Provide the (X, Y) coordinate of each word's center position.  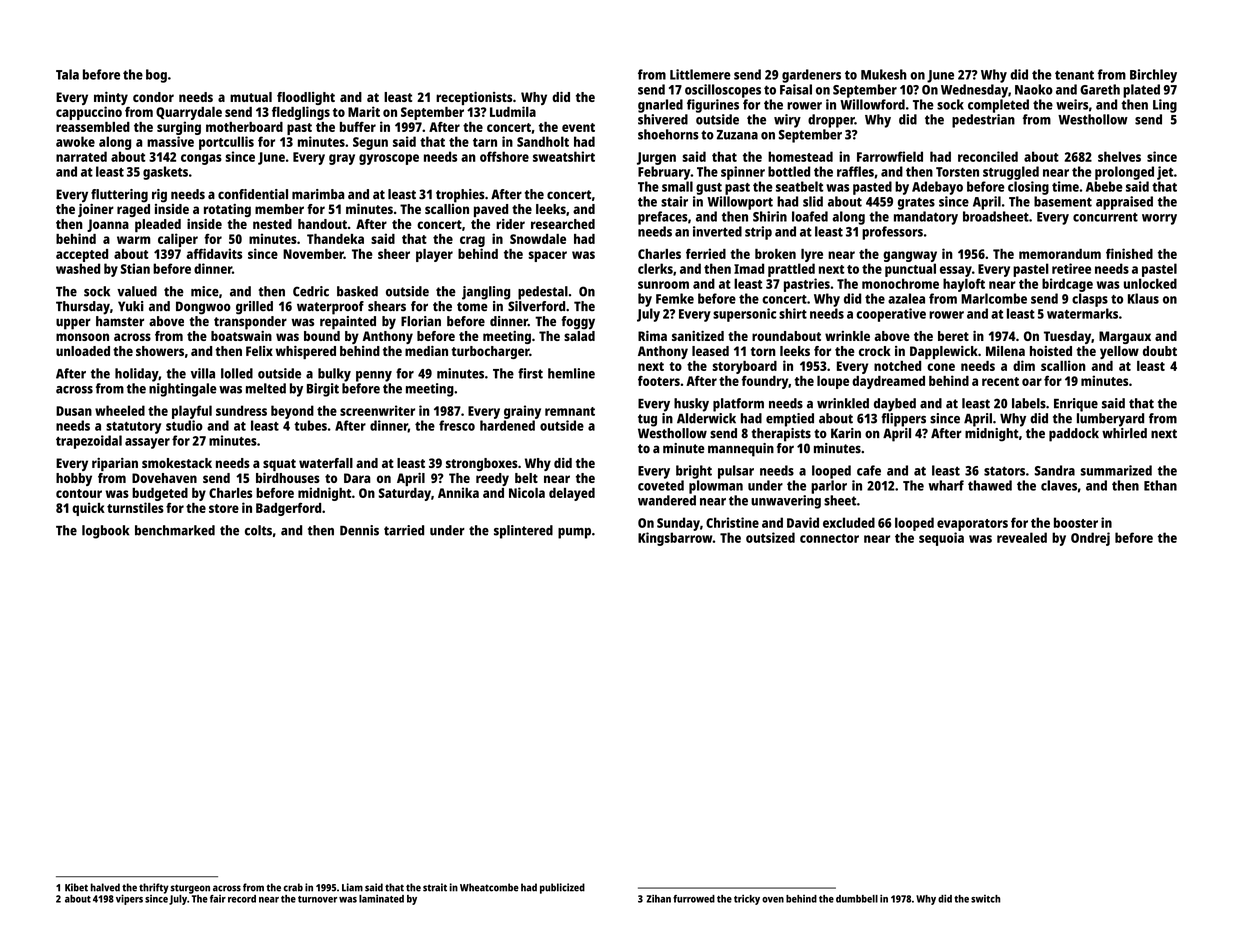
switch (985, 899)
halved (105, 887)
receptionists (474, 98)
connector (829, 538)
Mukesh (884, 74)
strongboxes (482, 464)
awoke (75, 141)
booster (1076, 522)
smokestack (177, 463)
